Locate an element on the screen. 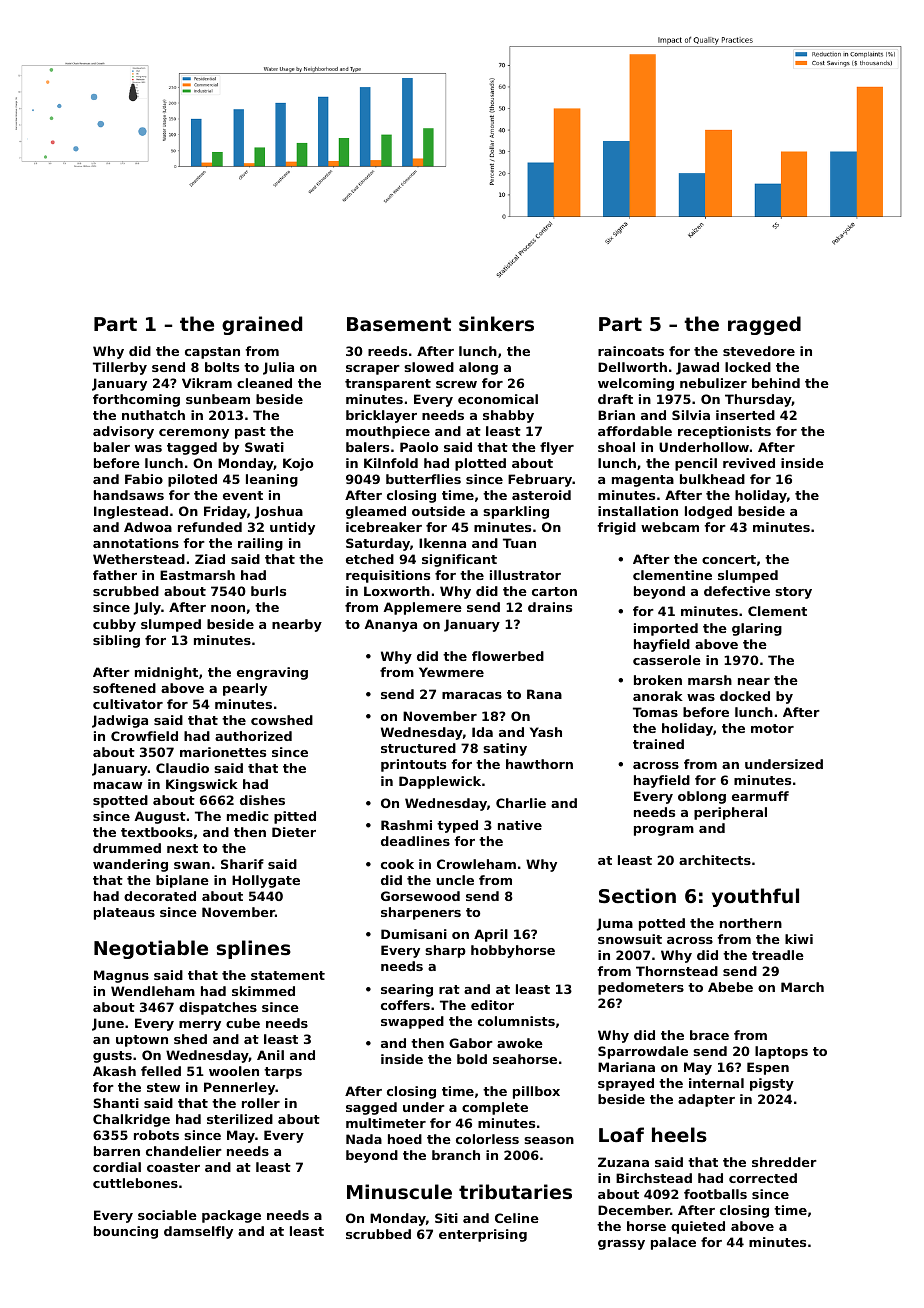  corrected is located at coordinates (763, 1178).
